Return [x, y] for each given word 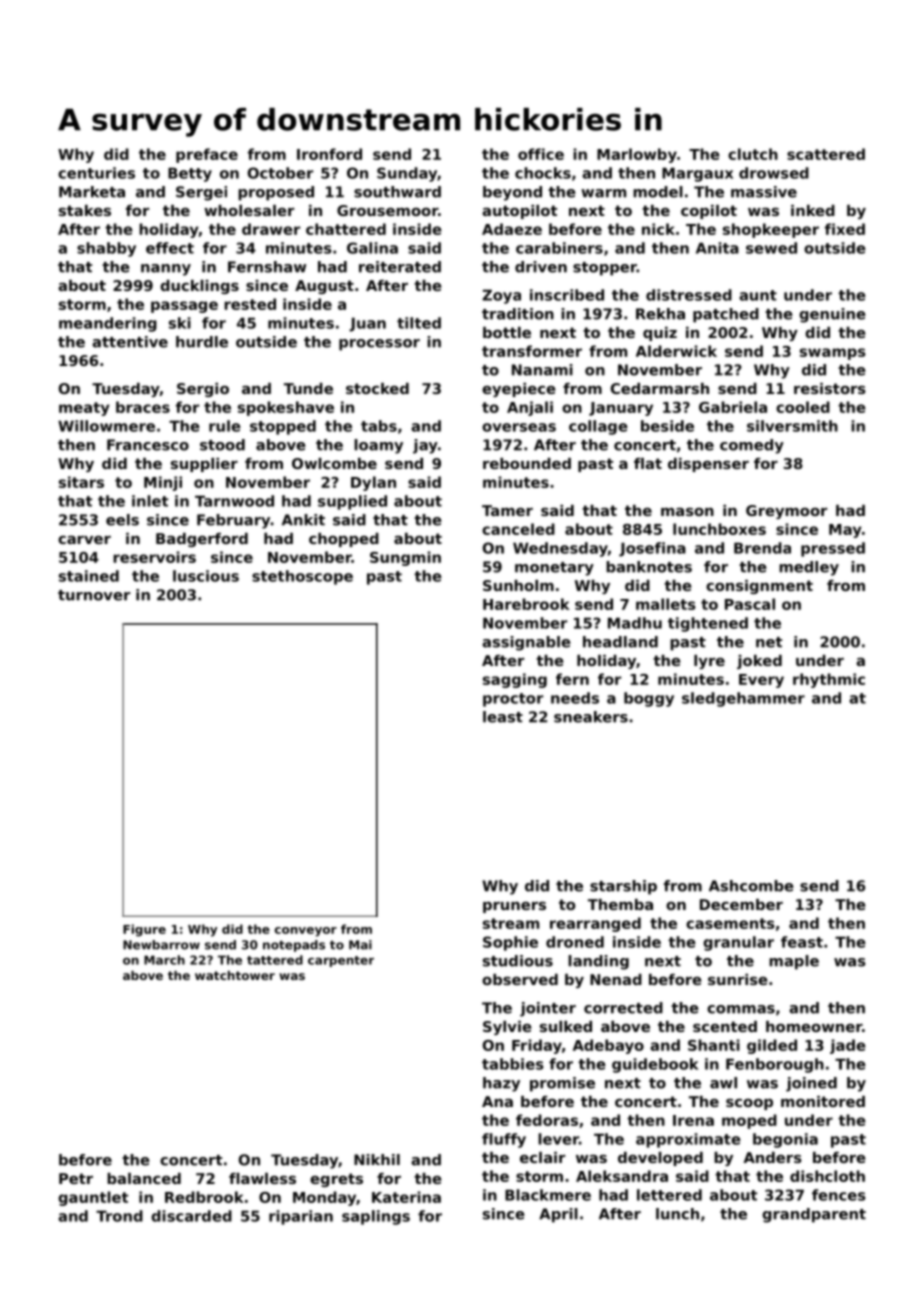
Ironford [329, 154]
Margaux [697, 174]
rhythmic [829, 680]
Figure [144, 930]
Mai [360, 945]
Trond [119, 1216]
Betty [190, 174]
